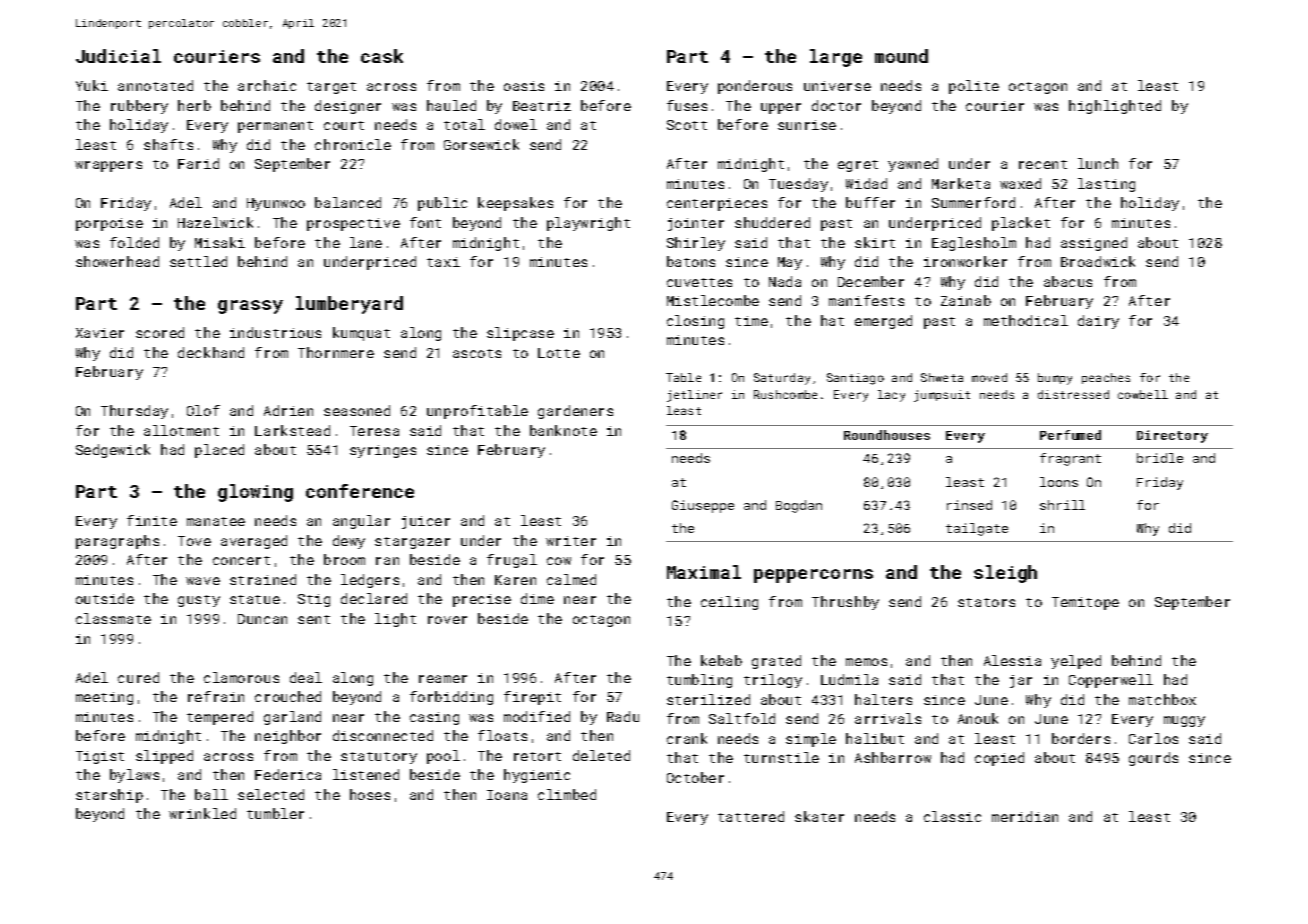 This image has height=924, width=1308. Describe the element at coordinates (1098, 322) in the image. I see `dairy` at that location.
